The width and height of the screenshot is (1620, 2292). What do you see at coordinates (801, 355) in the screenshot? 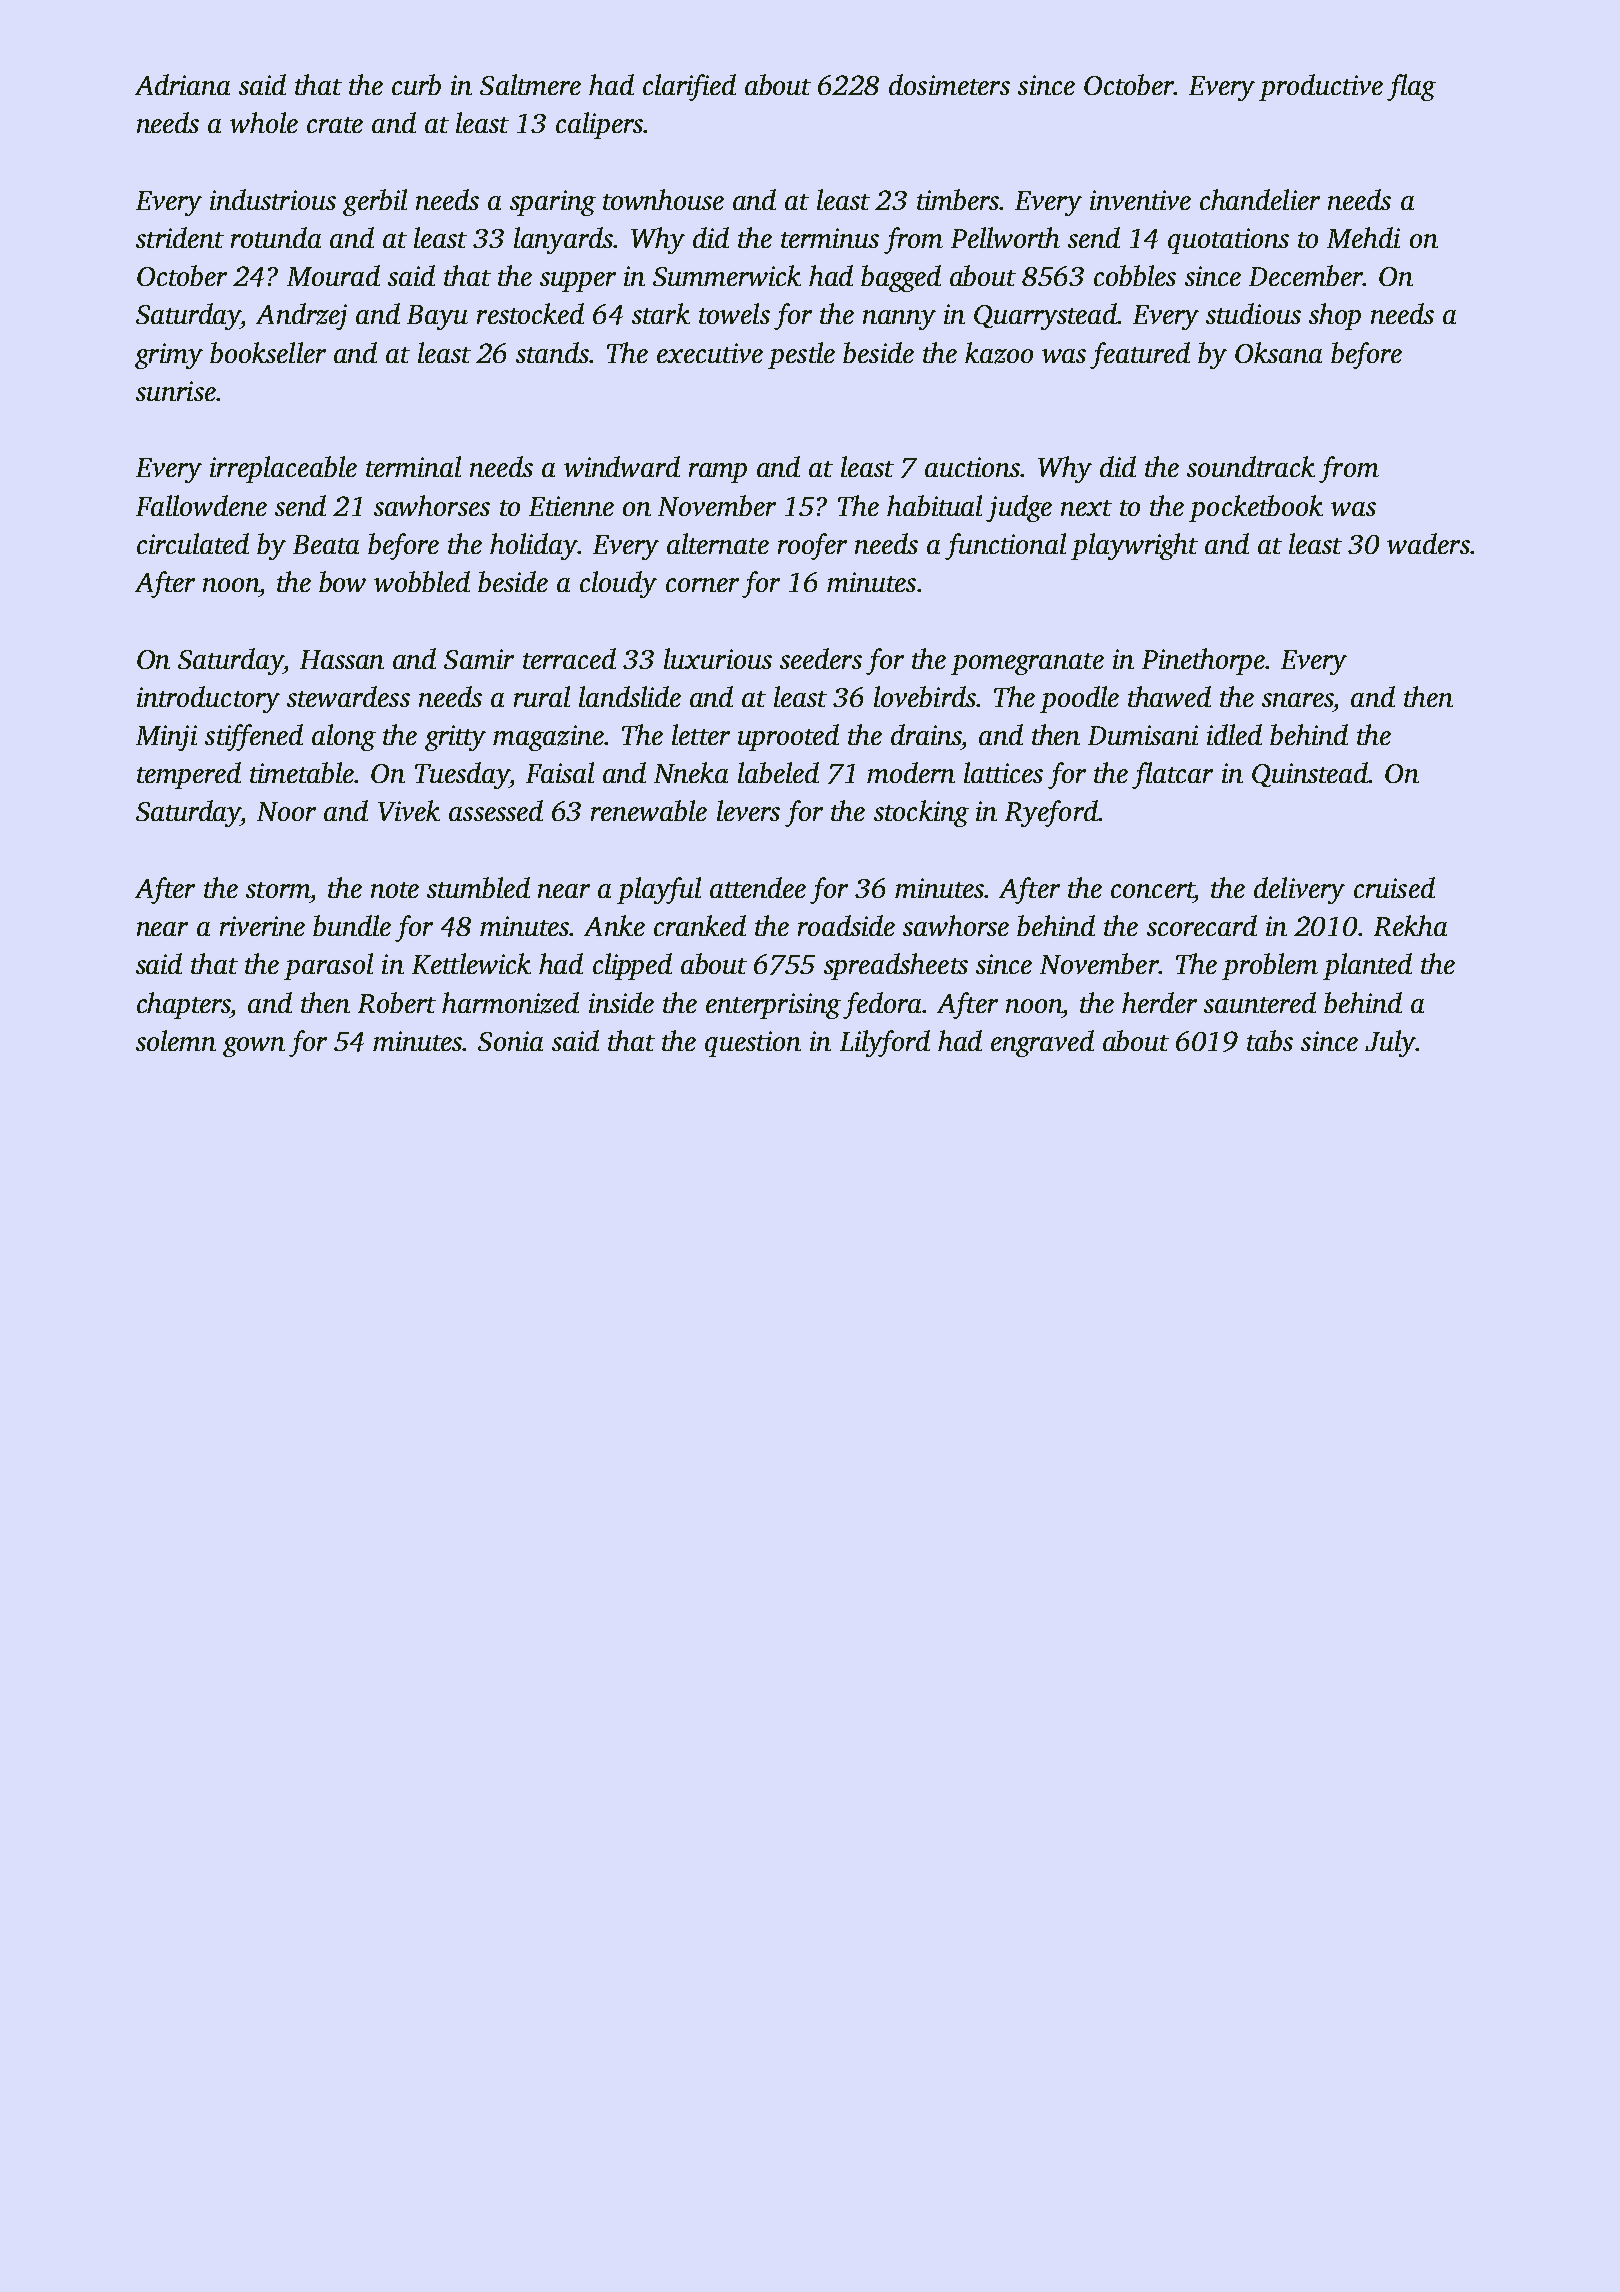
I see `pestle` at bounding box center [801, 355].
